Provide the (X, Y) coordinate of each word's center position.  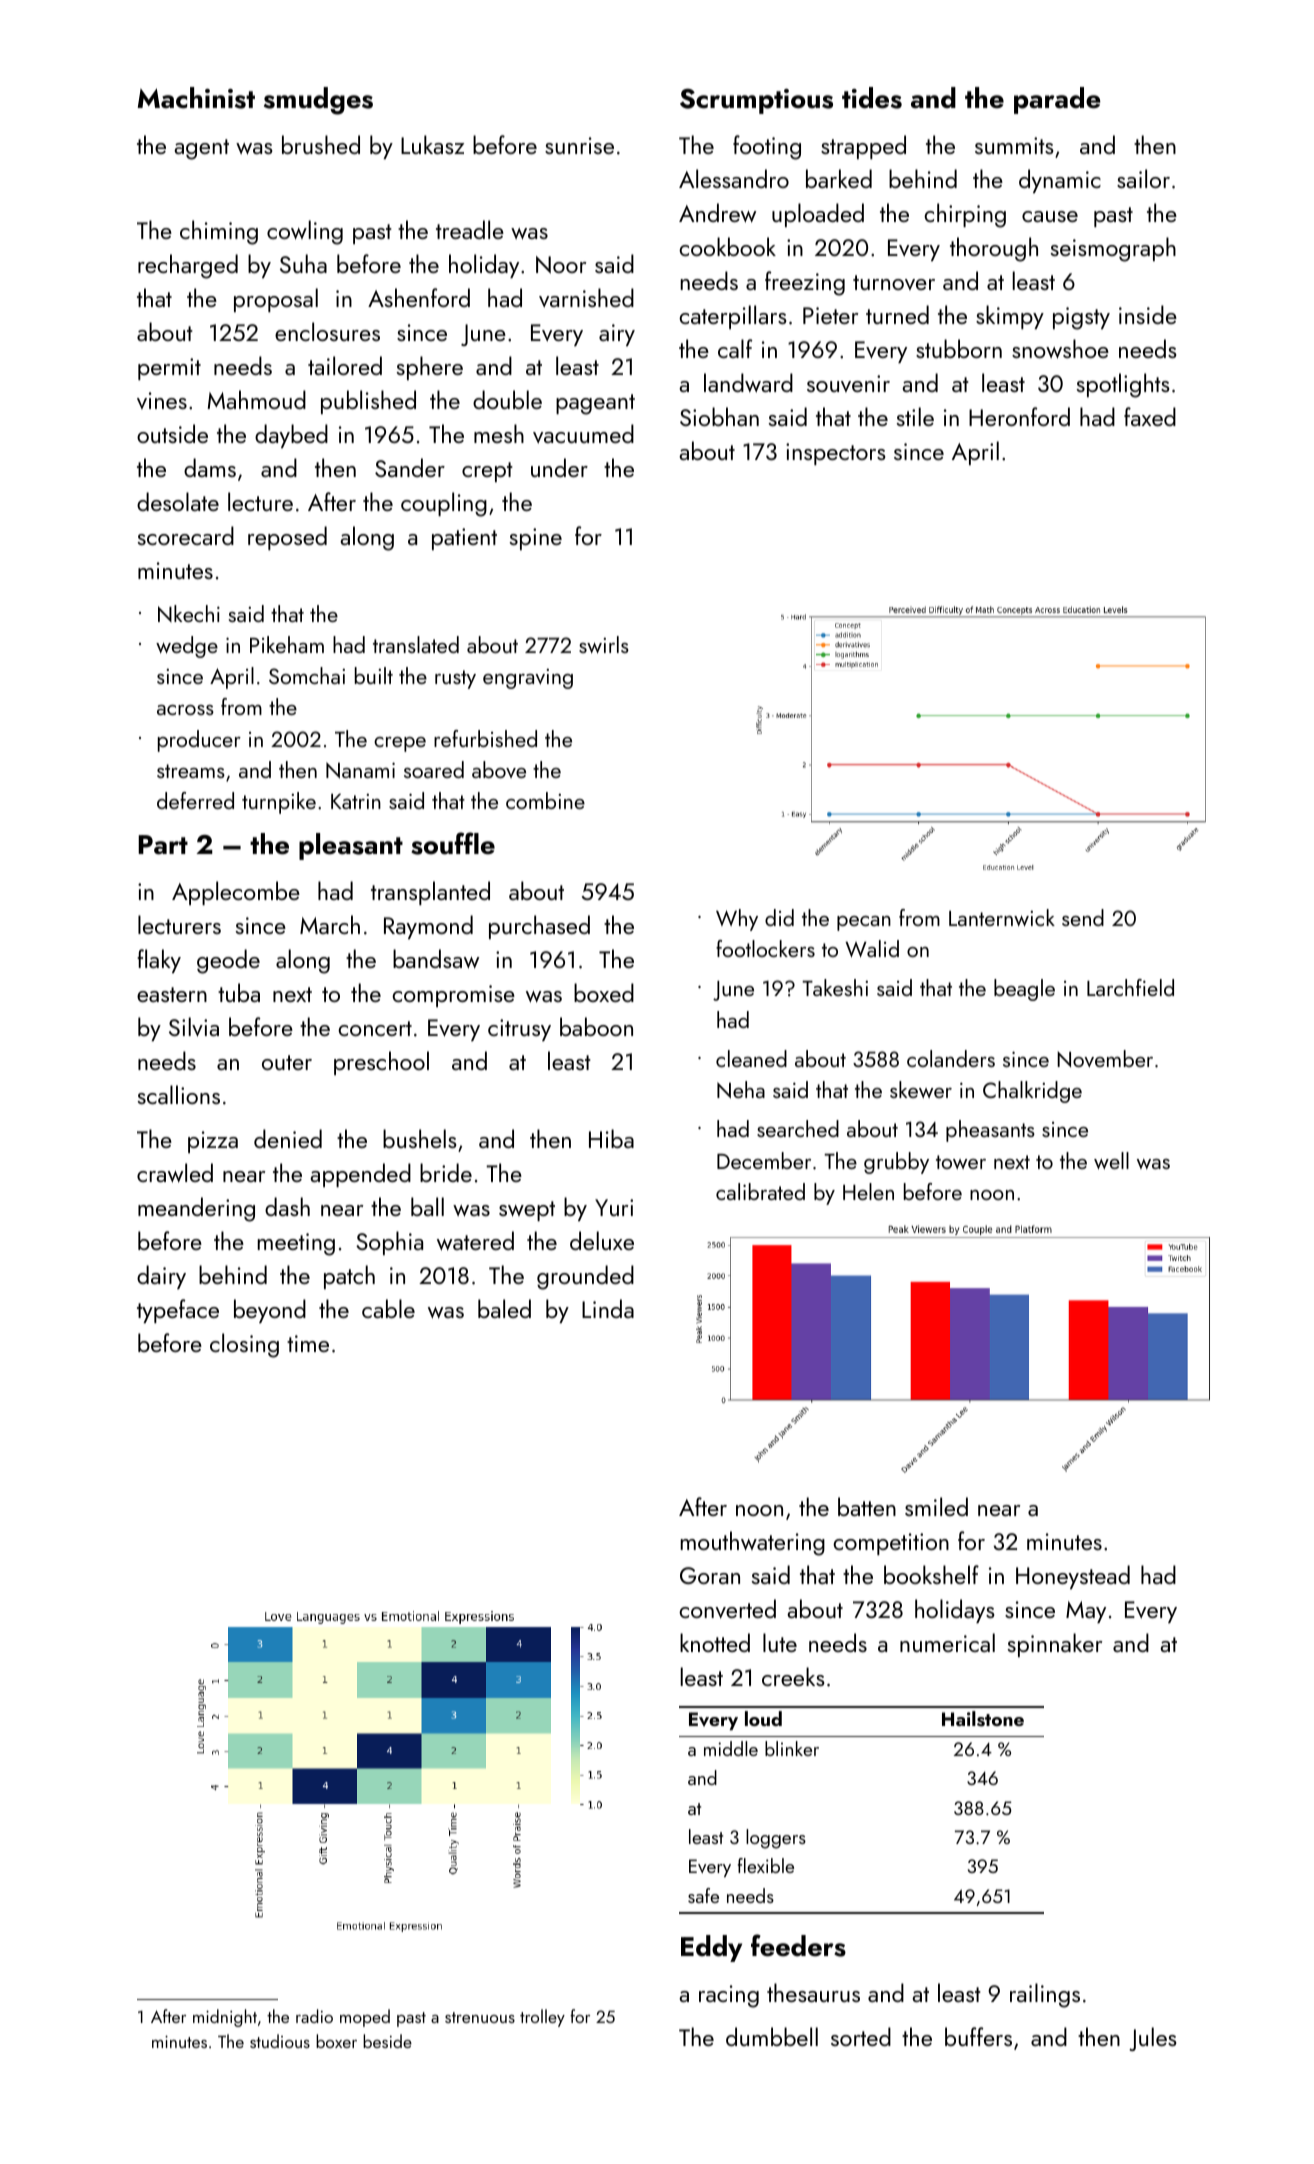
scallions (179, 1094)
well (1111, 1160)
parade (1057, 100)
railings (1045, 1995)
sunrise (579, 145)
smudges (318, 101)
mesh (499, 433)
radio (314, 2016)
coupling (444, 504)
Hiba (611, 1138)
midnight (225, 2018)
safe (703, 1895)
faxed (1150, 416)
